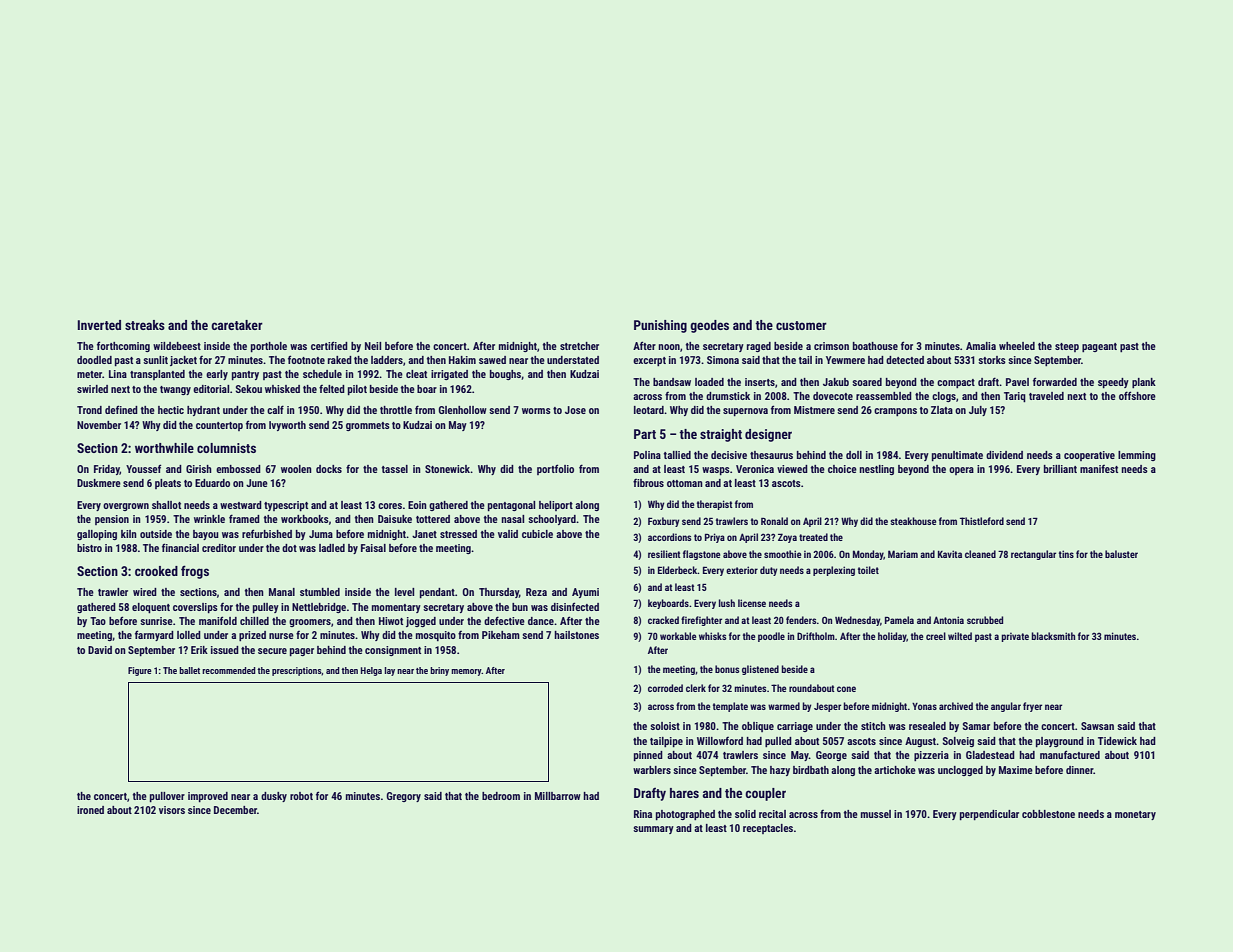 This document has width=1233, height=952. Describe the element at coordinates (404, 592) in the document. I see `level` at that location.
